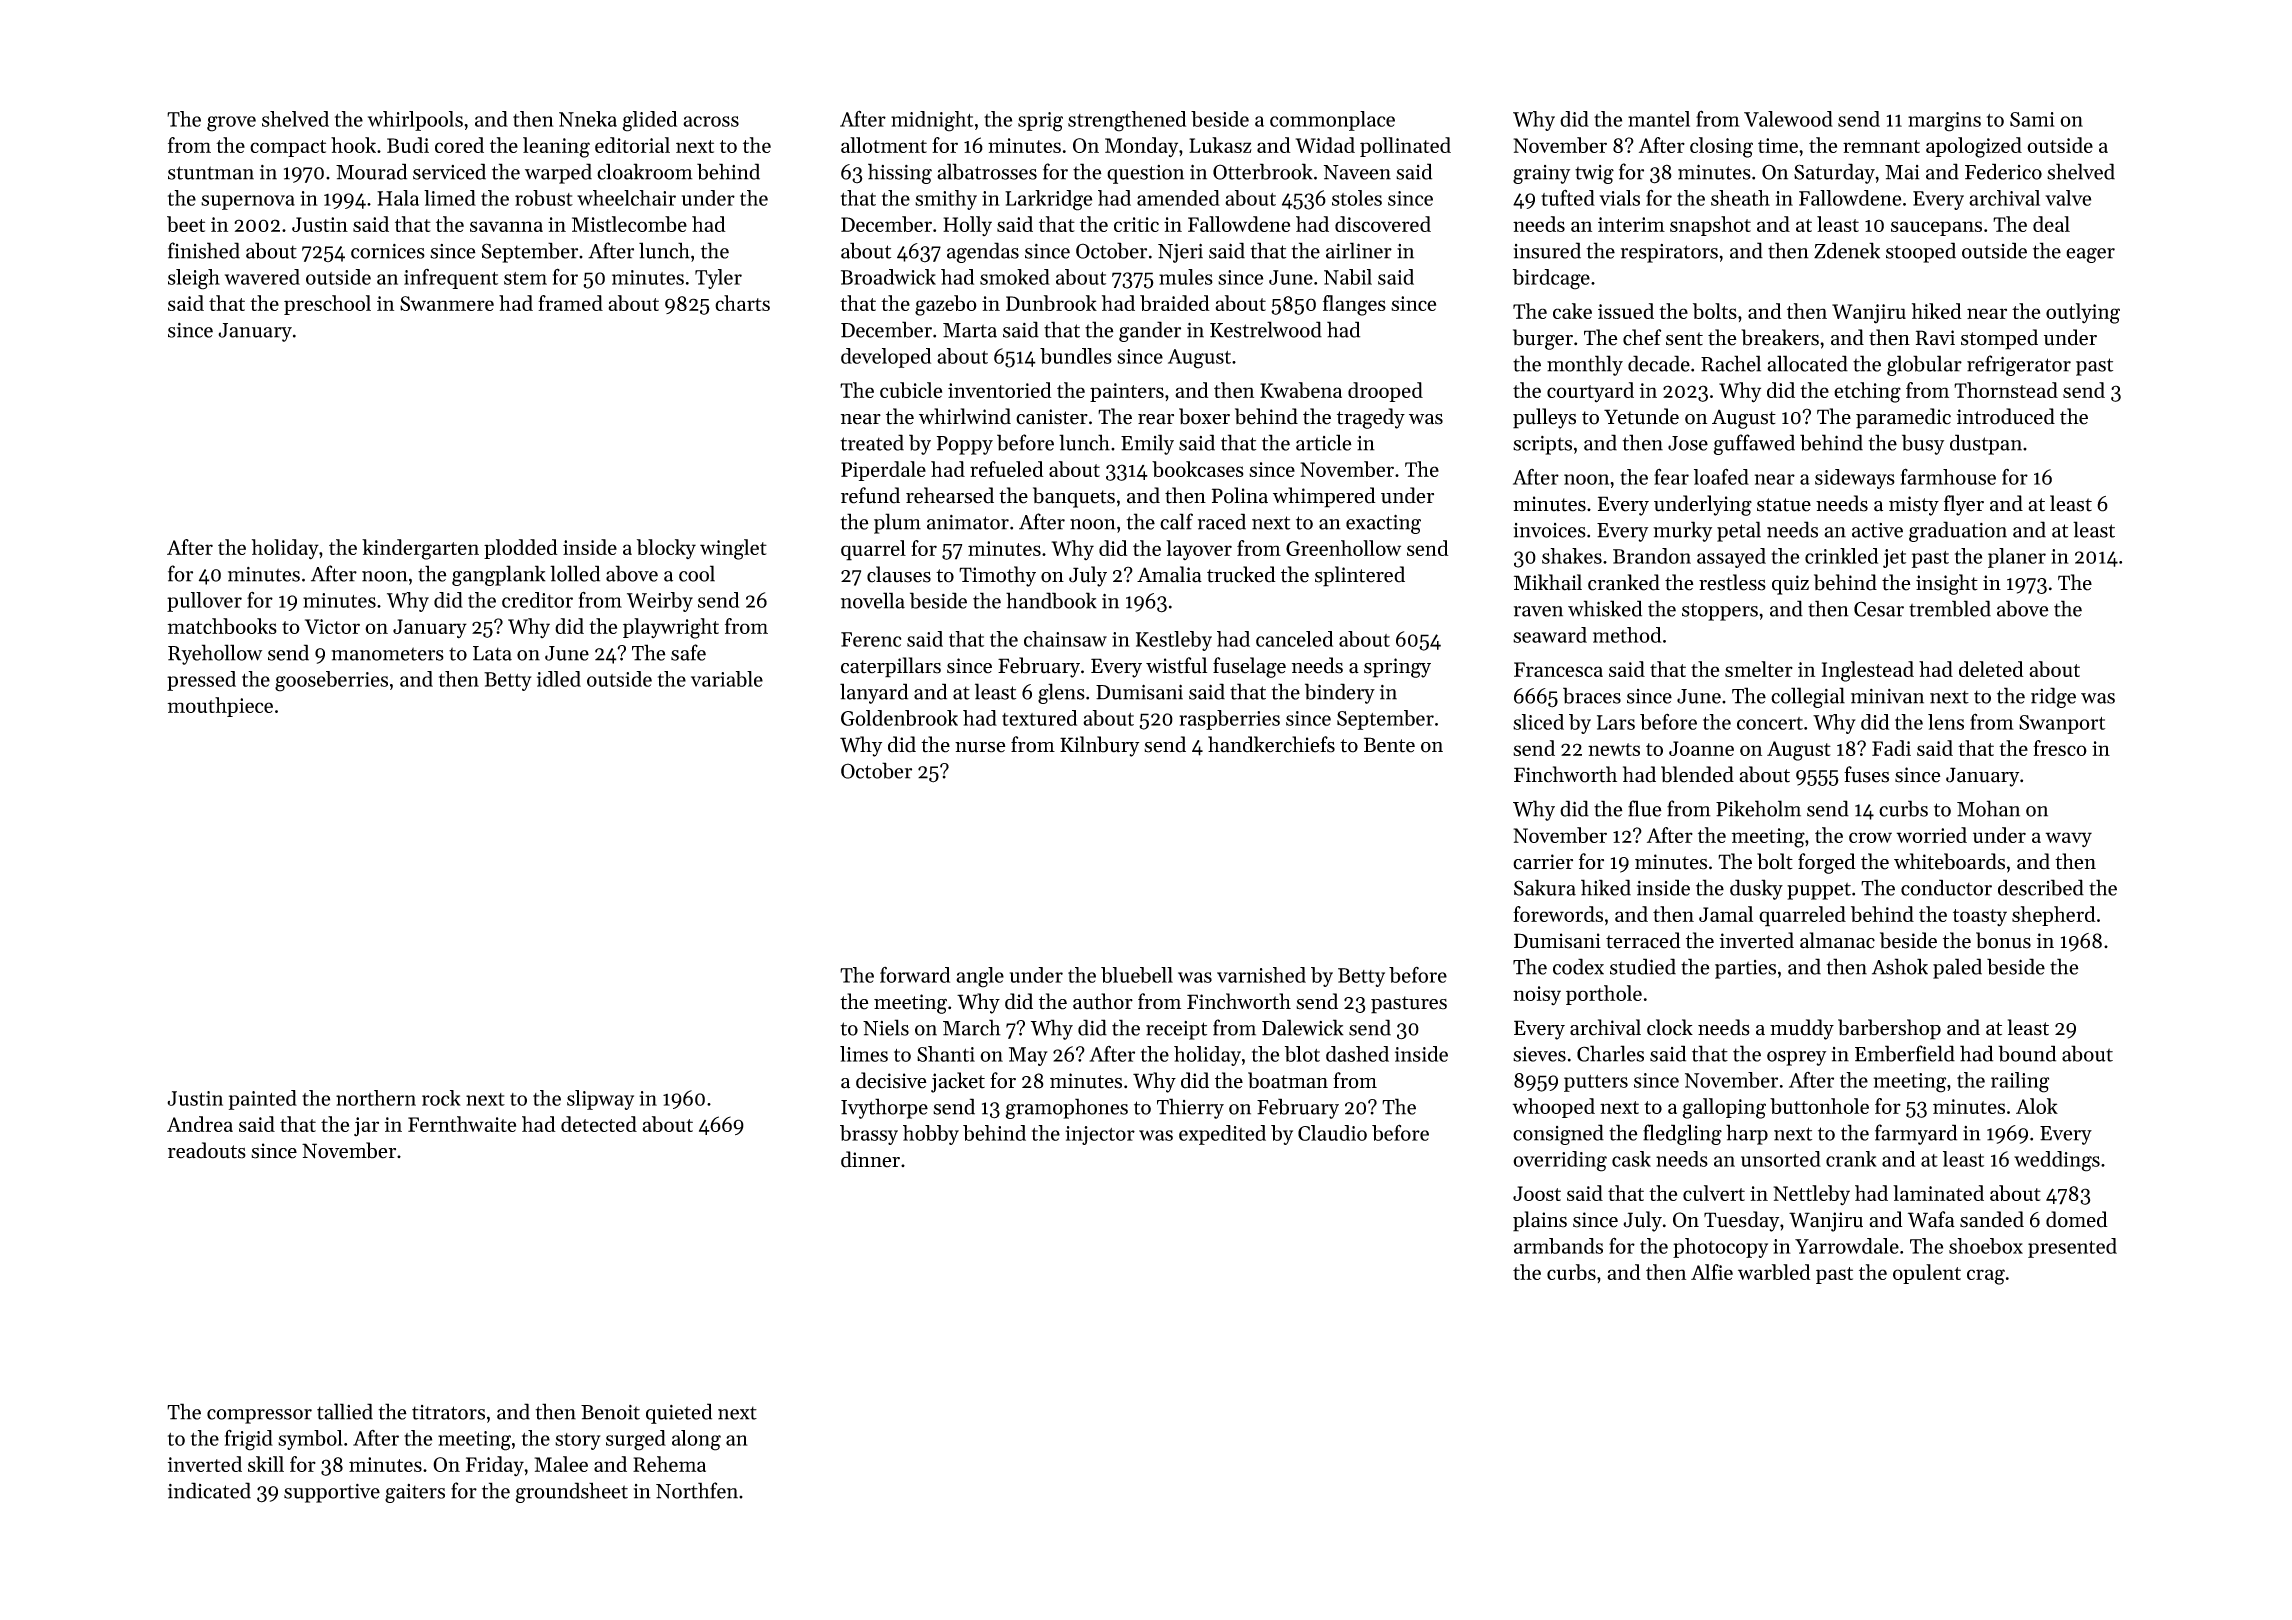  Describe the element at coordinates (697, 1490) in the screenshot. I see `Northfen` at that location.
